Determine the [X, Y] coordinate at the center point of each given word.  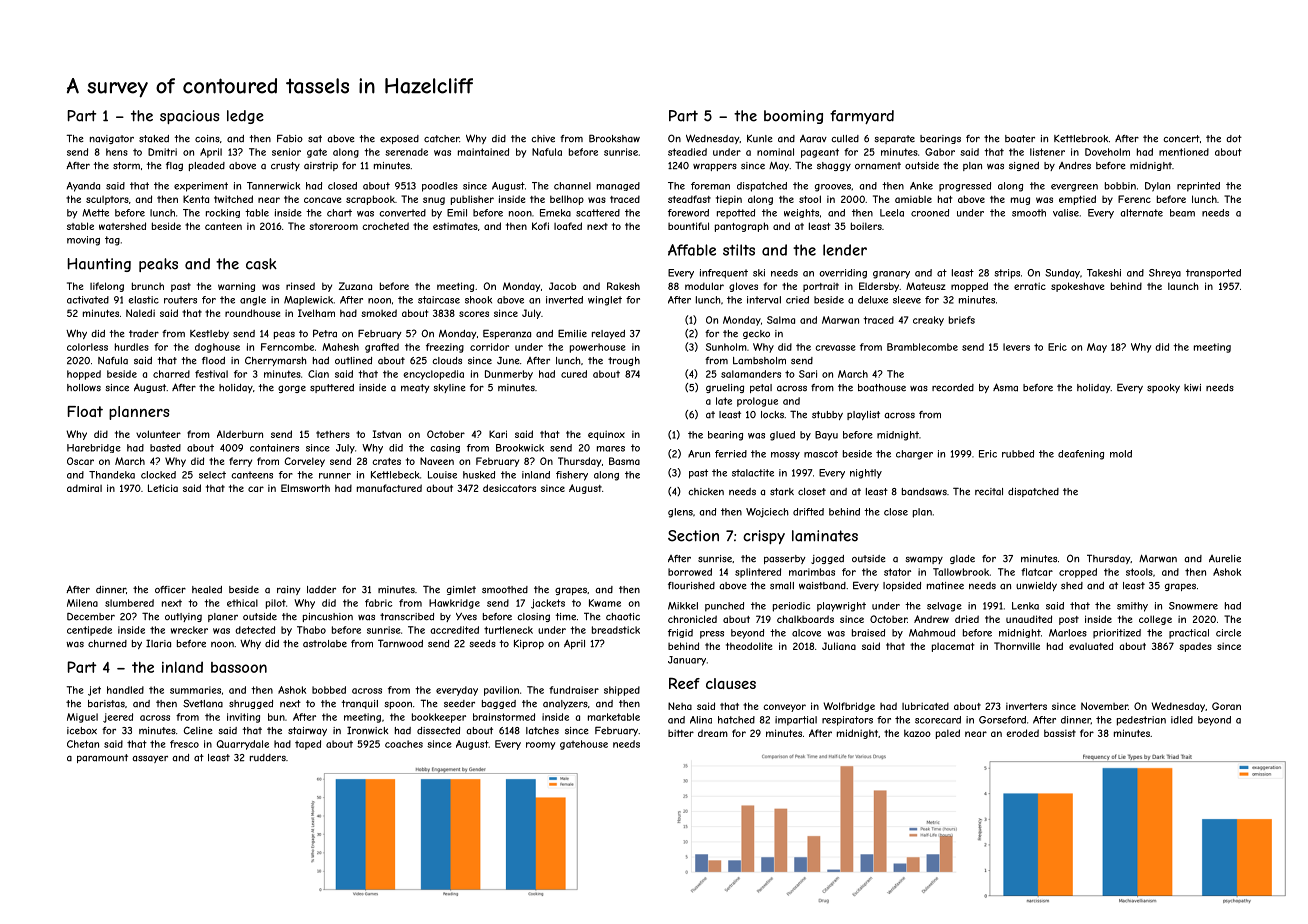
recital [989, 492]
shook [478, 300]
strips [1007, 274]
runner [335, 476]
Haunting [99, 265]
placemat [953, 647]
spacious [189, 117]
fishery [572, 476]
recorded [953, 388]
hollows [84, 388]
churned [107, 644]
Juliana [839, 646]
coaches [404, 744]
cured [574, 374]
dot [1234, 139]
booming [793, 117]
